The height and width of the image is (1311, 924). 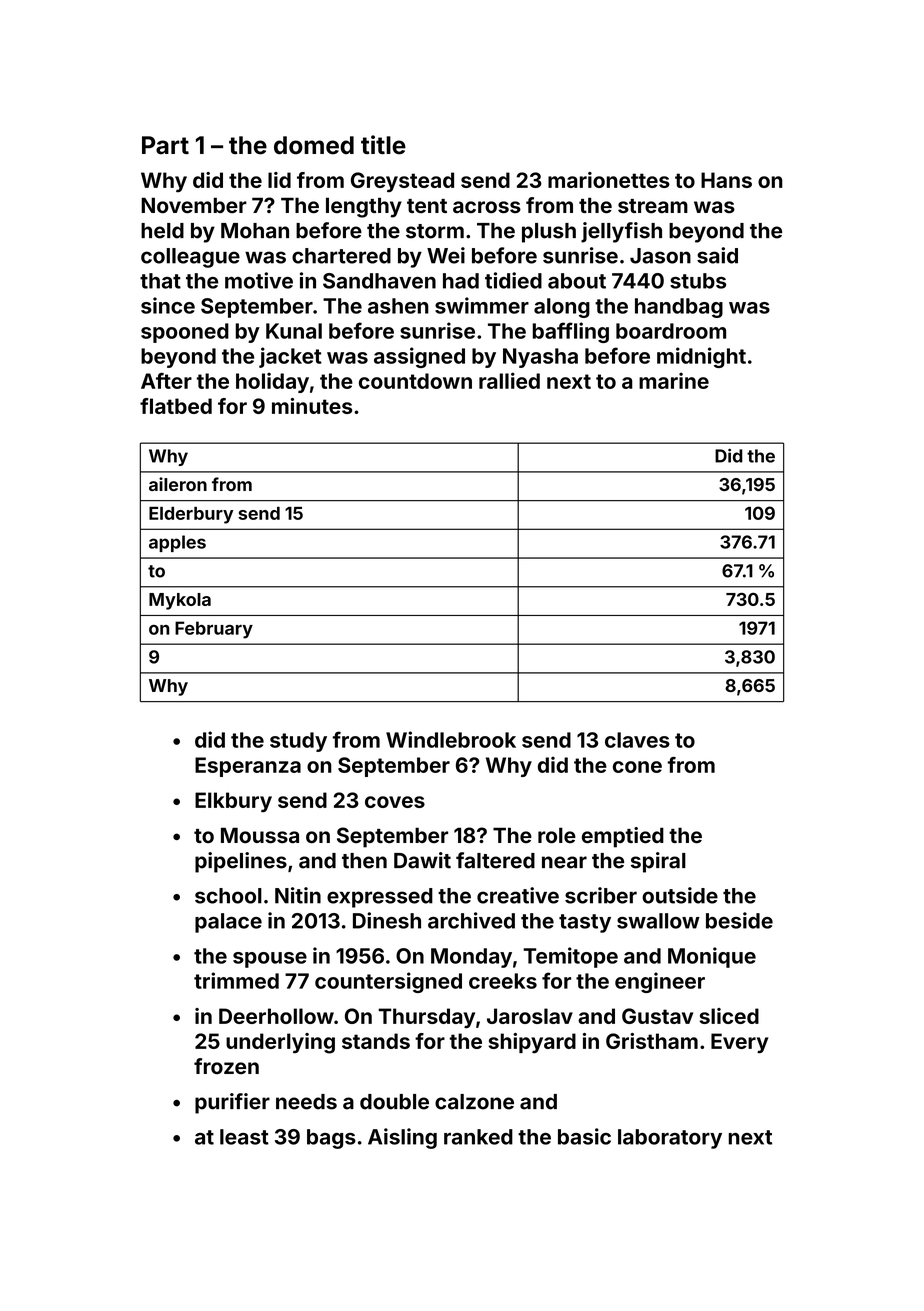 I want to click on apples, so click(x=177, y=543).
